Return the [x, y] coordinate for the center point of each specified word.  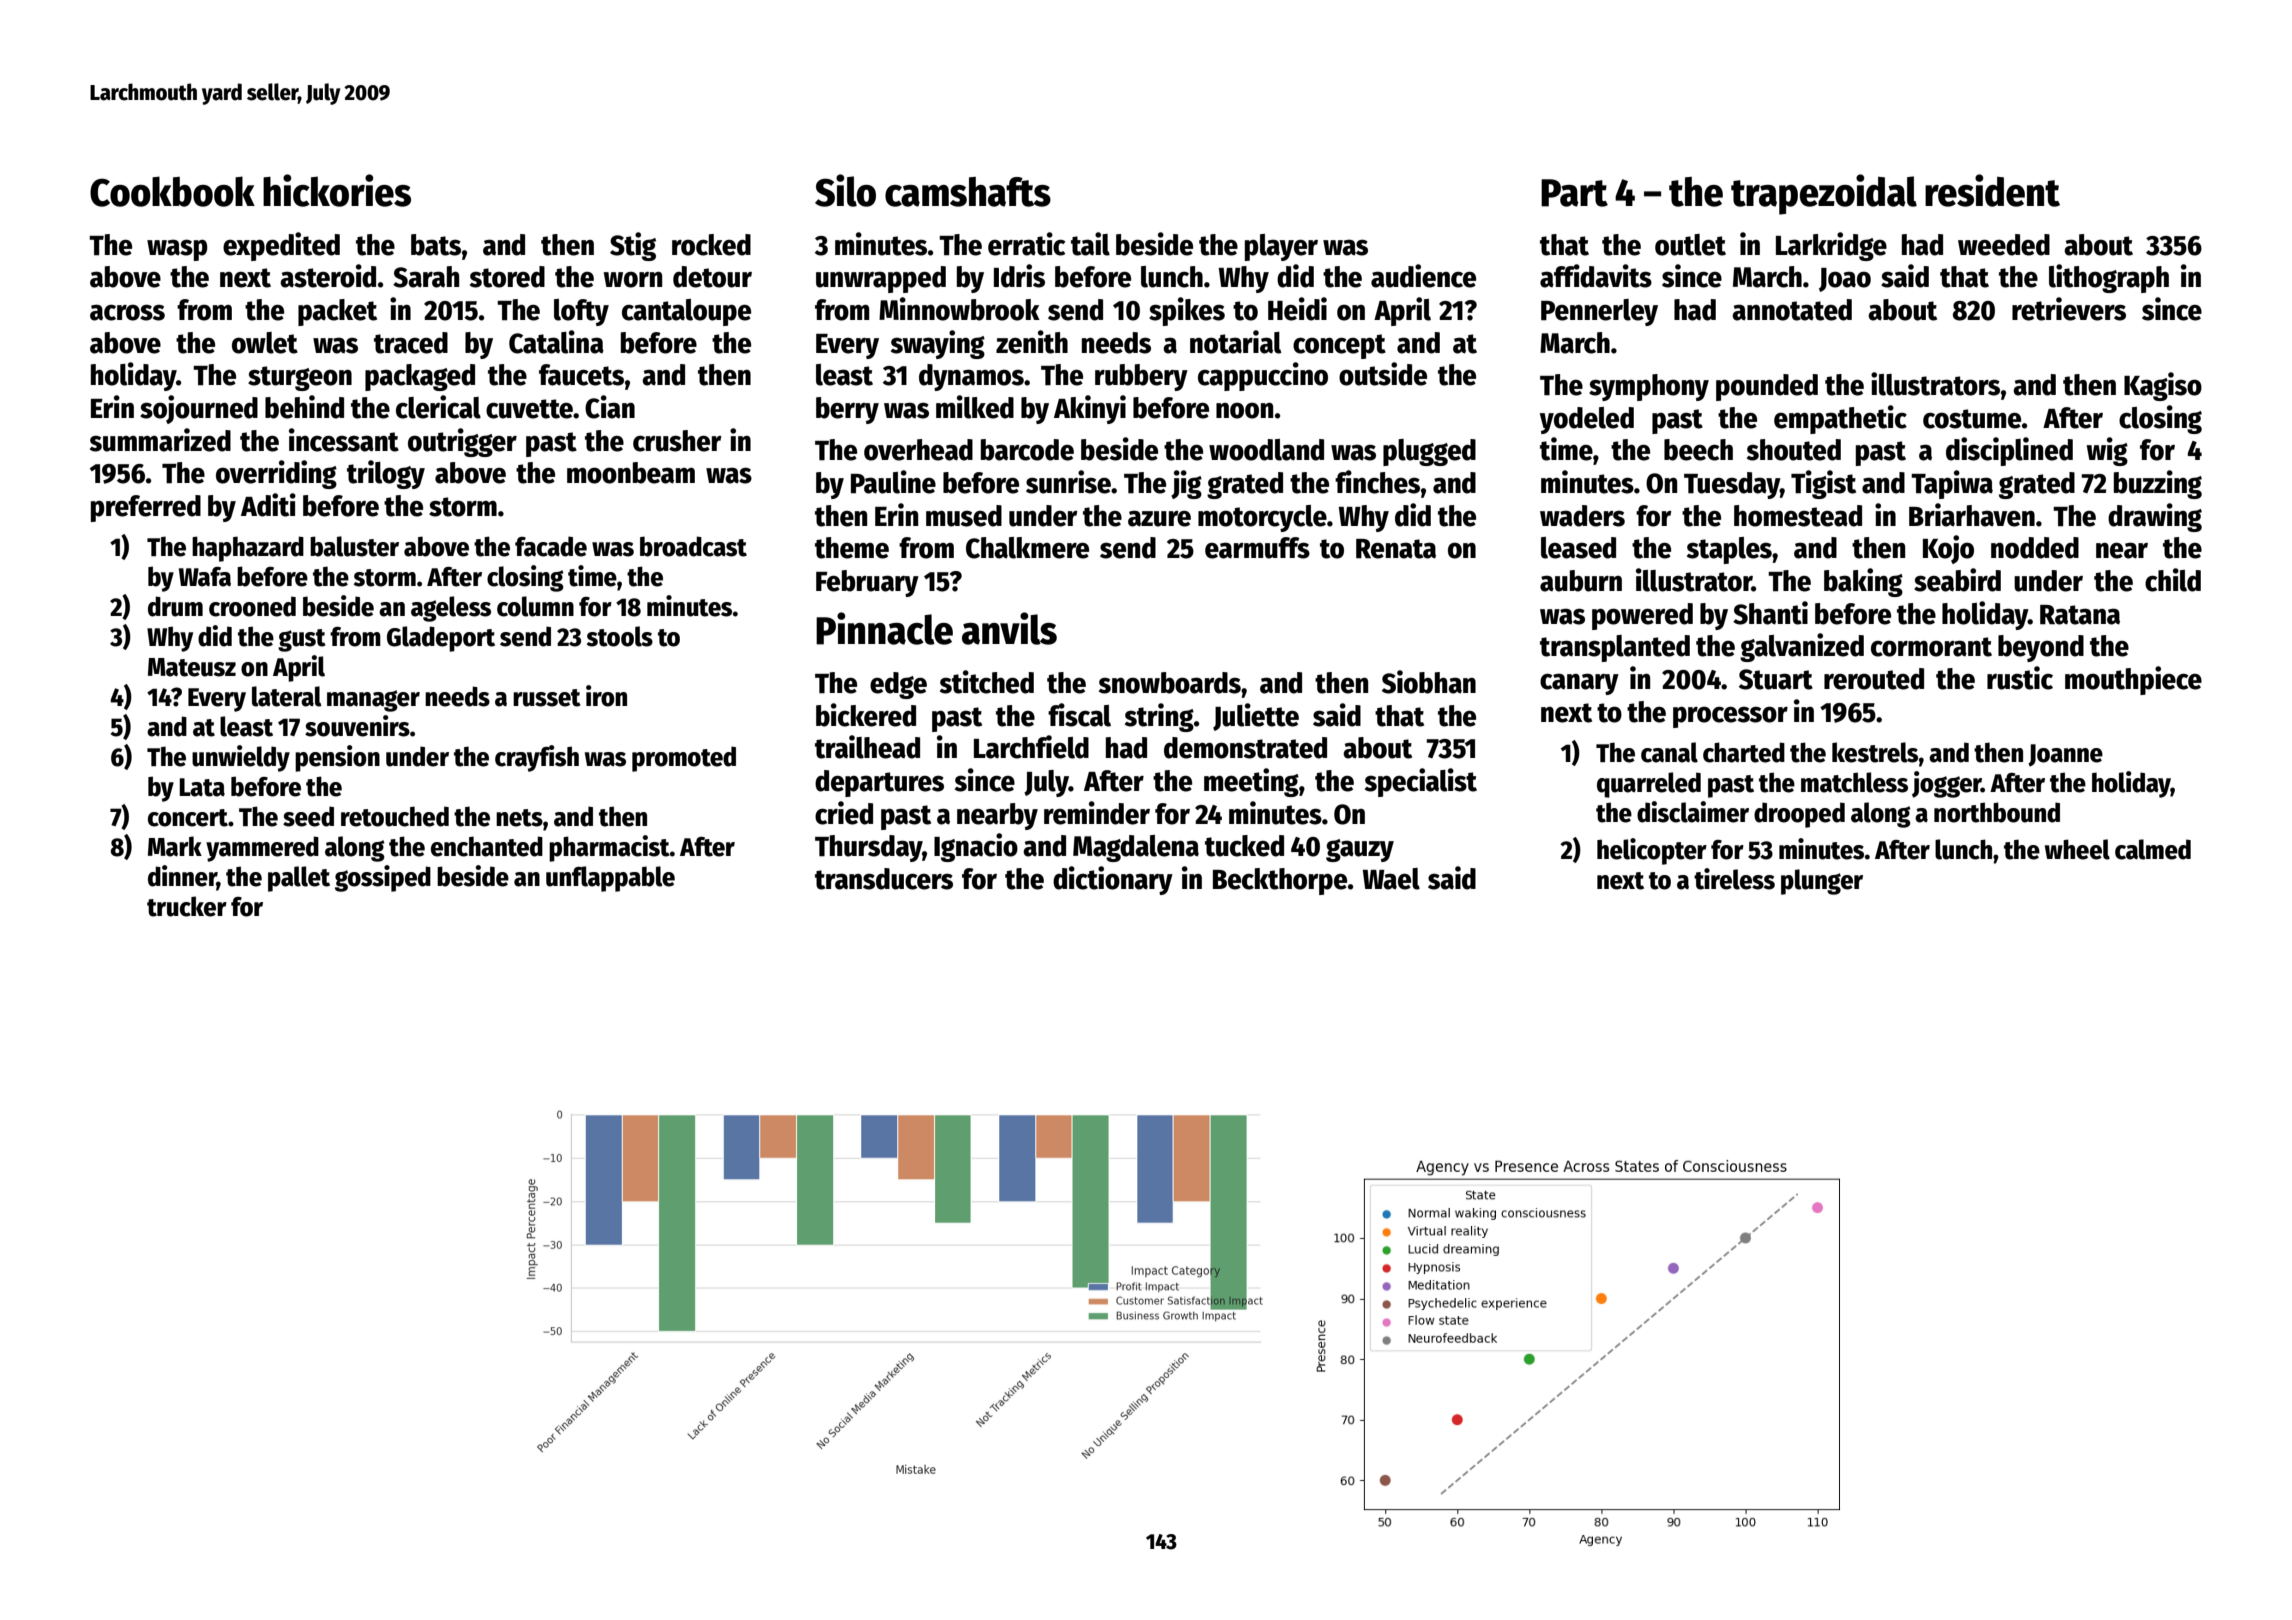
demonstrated [1245, 748]
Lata [202, 787]
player [1281, 247]
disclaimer [1693, 812]
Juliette [1256, 717]
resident [1992, 190]
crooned [252, 606]
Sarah [426, 277]
